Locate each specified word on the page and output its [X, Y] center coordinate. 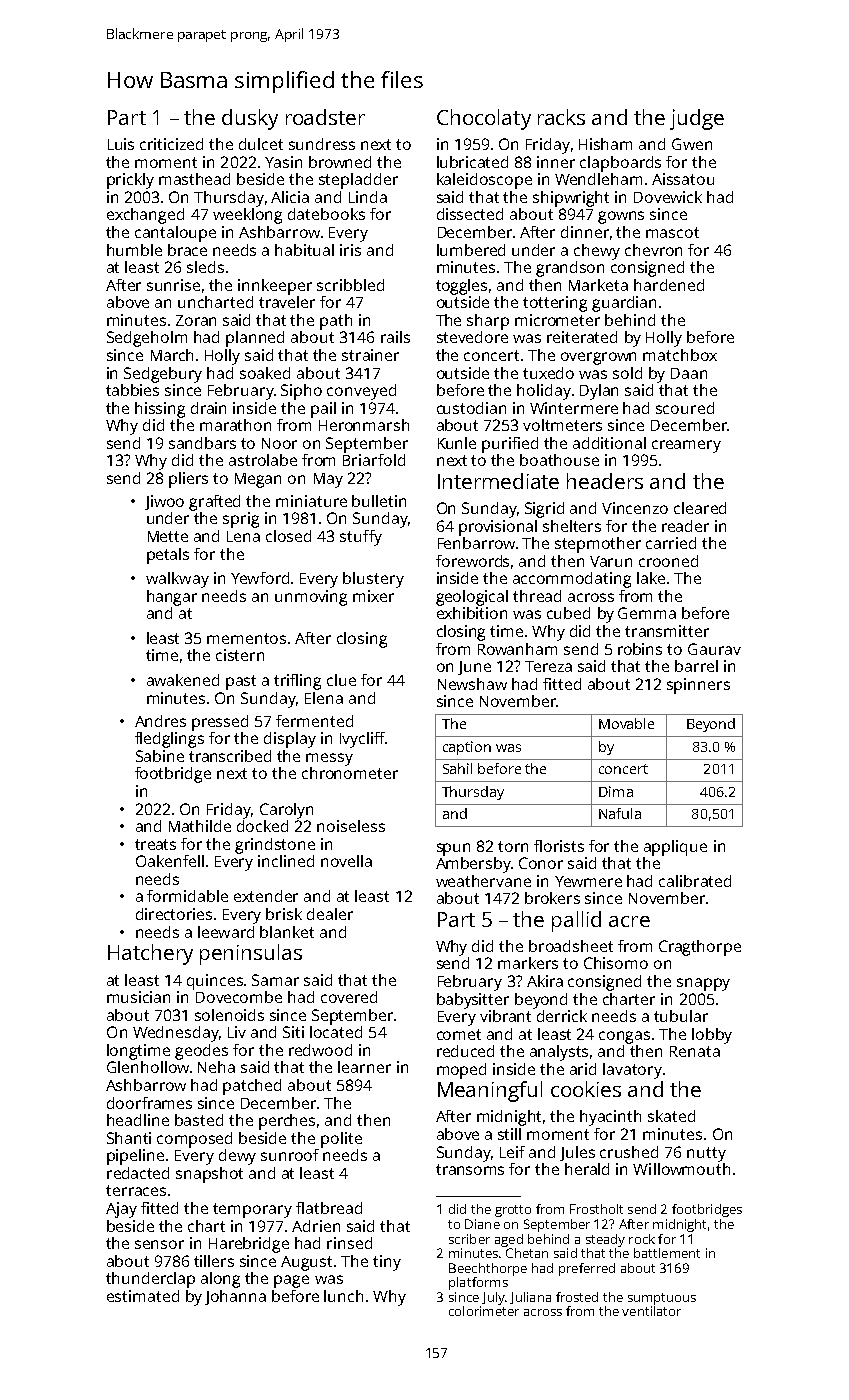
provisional [498, 528]
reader [685, 526]
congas [624, 1037]
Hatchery [150, 954]
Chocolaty [484, 119]
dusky [250, 119]
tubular [681, 1016]
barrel [696, 666]
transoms [470, 1169]
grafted [214, 503]
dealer [330, 914]
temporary [252, 1210]
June [474, 668]
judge [697, 119]
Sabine [160, 756]
